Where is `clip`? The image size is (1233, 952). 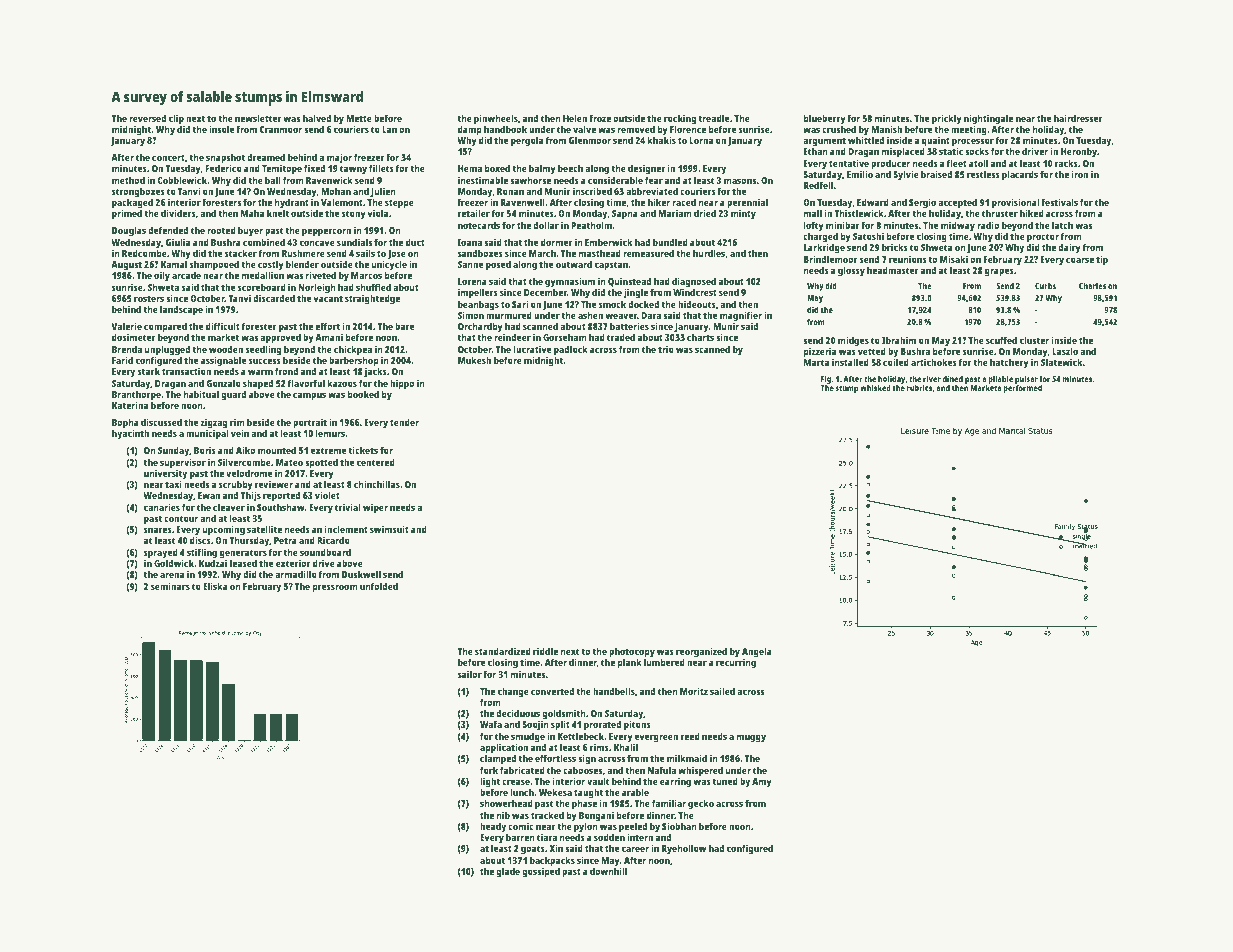
clip is located at coordinates (176, 119).
